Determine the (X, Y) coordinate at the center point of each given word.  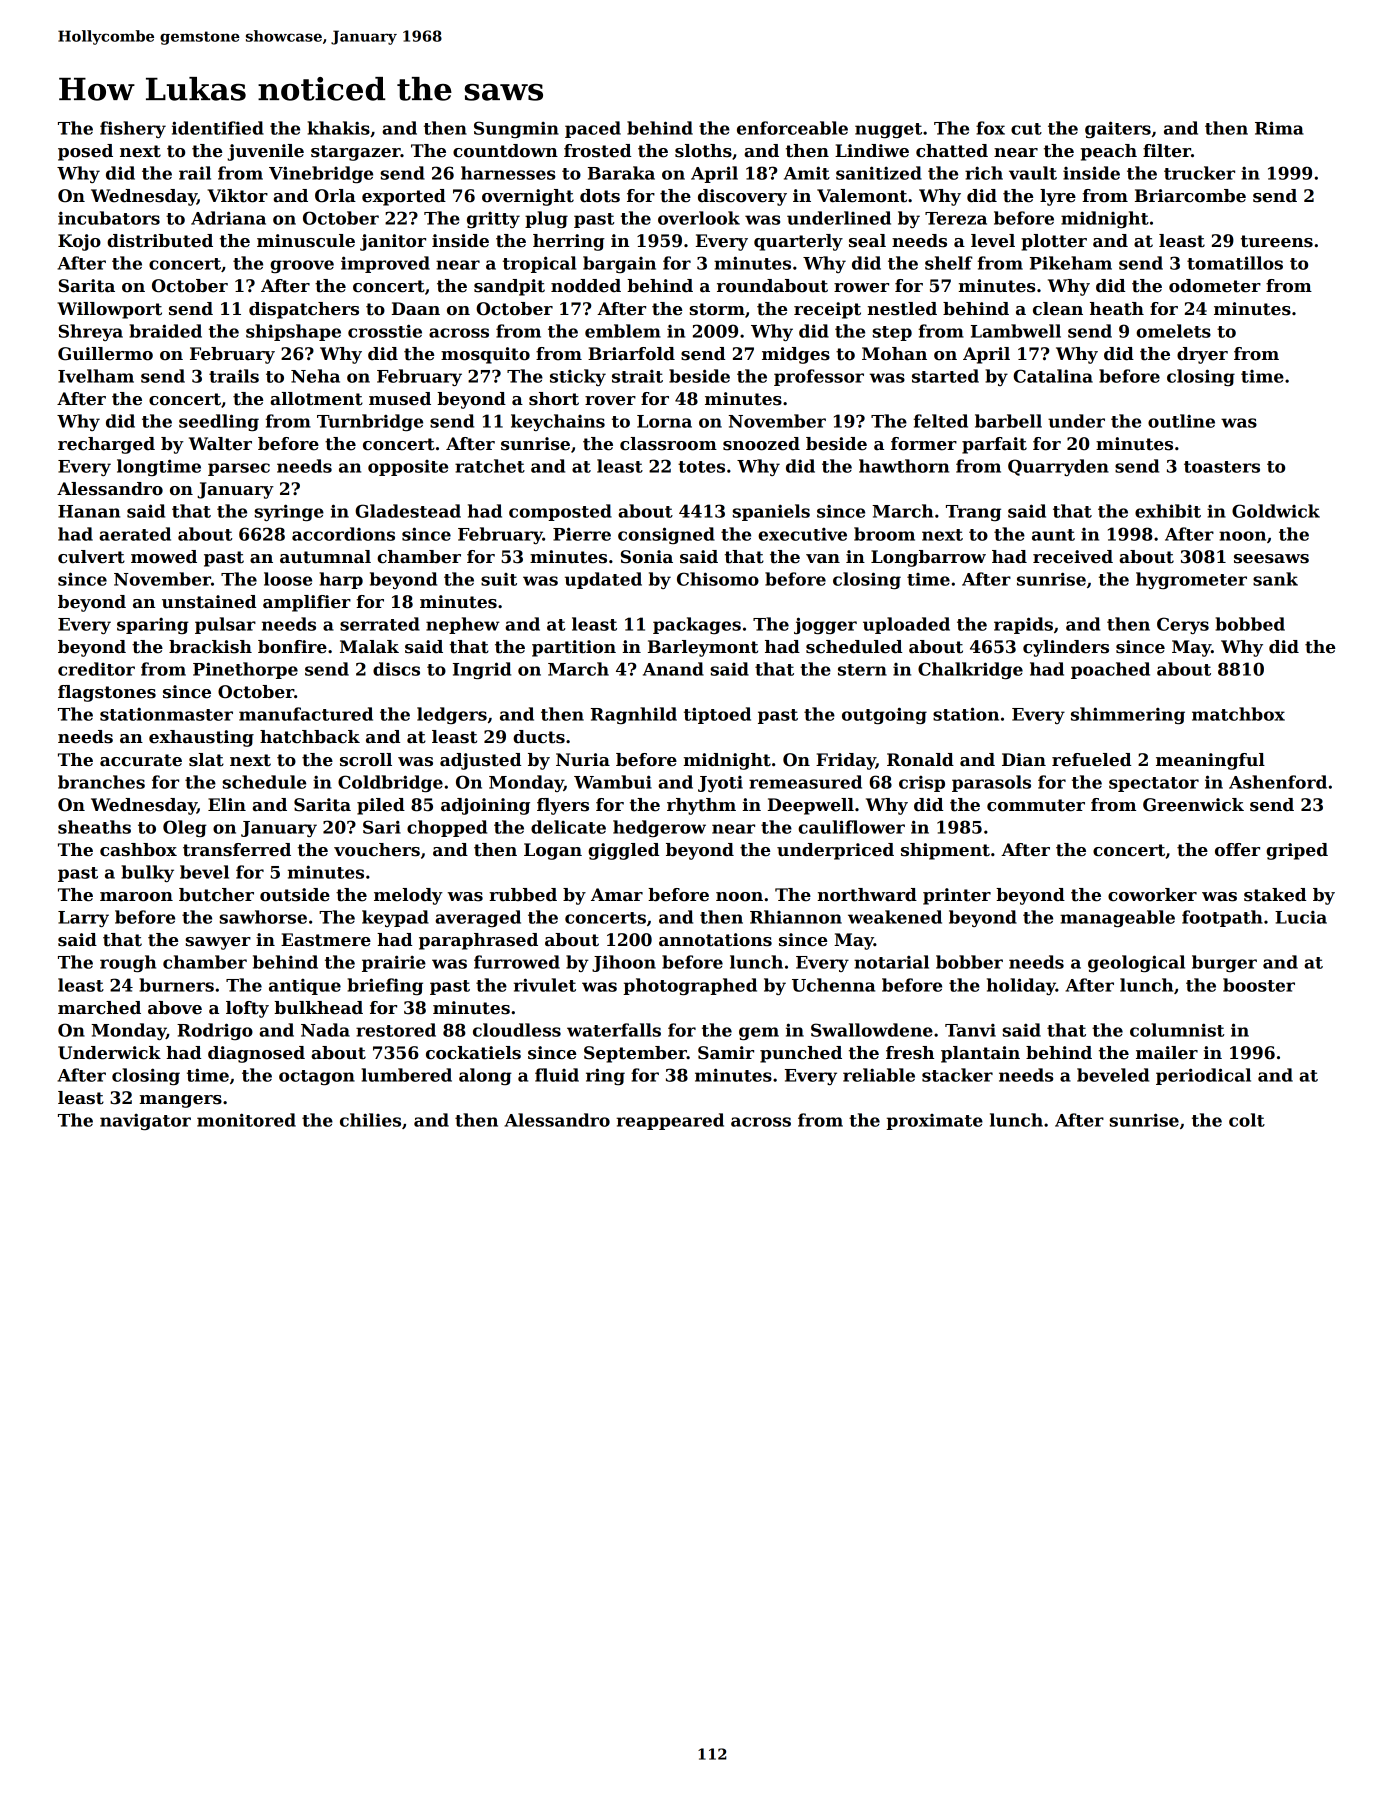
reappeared (670, 1121)
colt (1247, 1120)
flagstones (107, 693)
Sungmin (516, 129)
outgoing (884, 715)
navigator (145, 1121)
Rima (1279, 128)
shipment (945, 851)
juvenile (265, 152)
